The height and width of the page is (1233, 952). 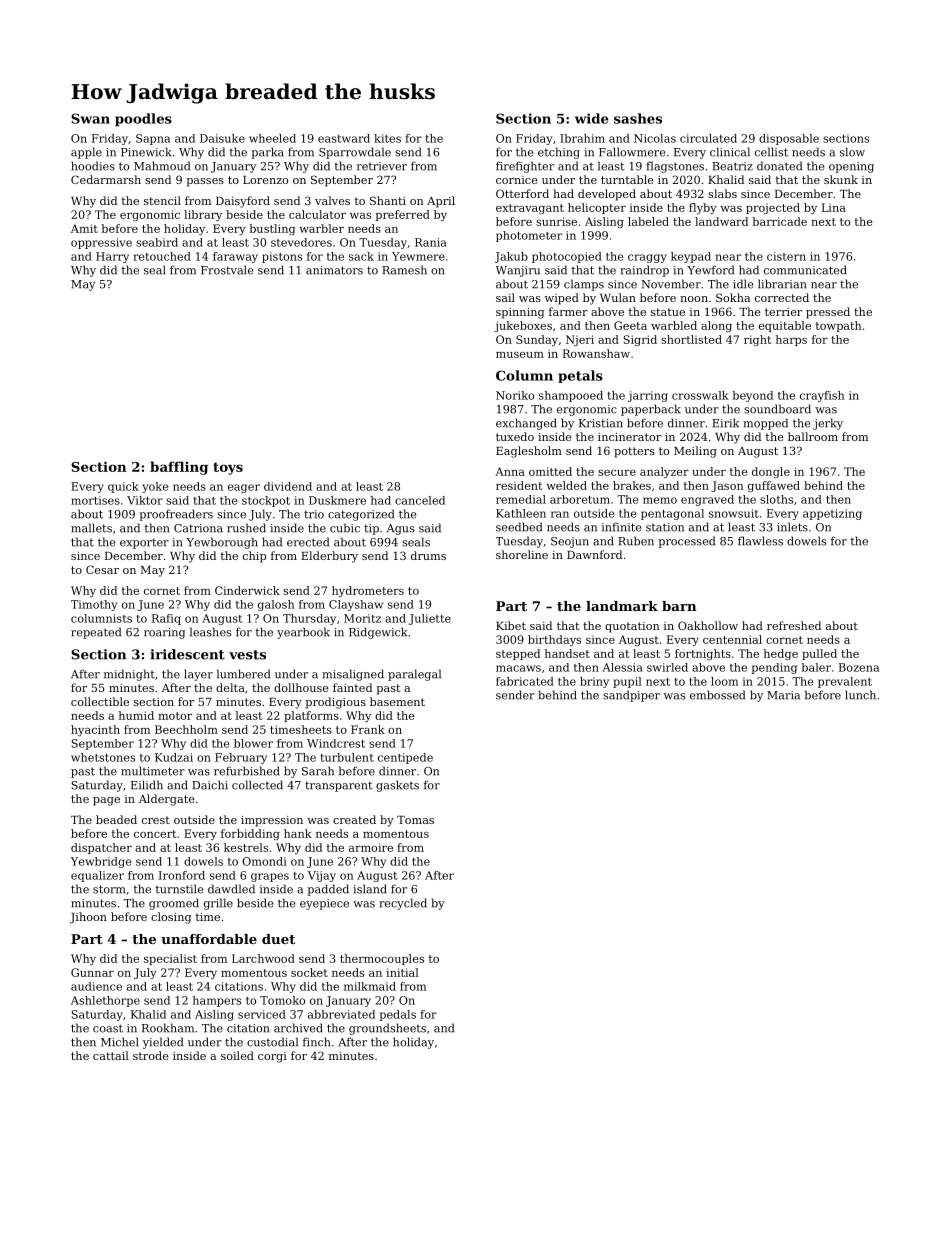 What do you see at coordinates (112, 257) in the page?
I see `Harry` at bounding box center [112, 257].
